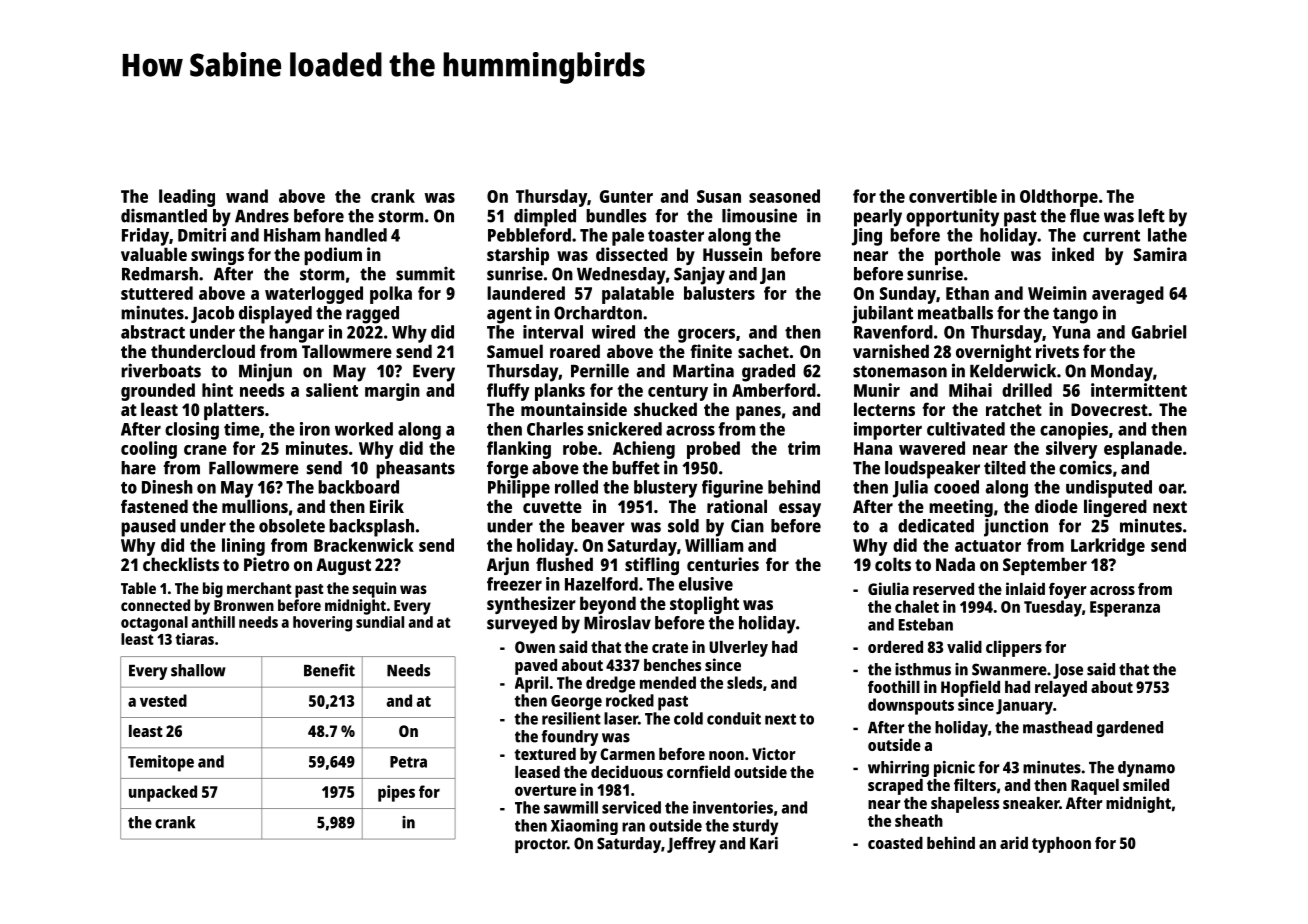 This page has height=924, width=1308. I want to click on inlaid, so click(1025, 588).
